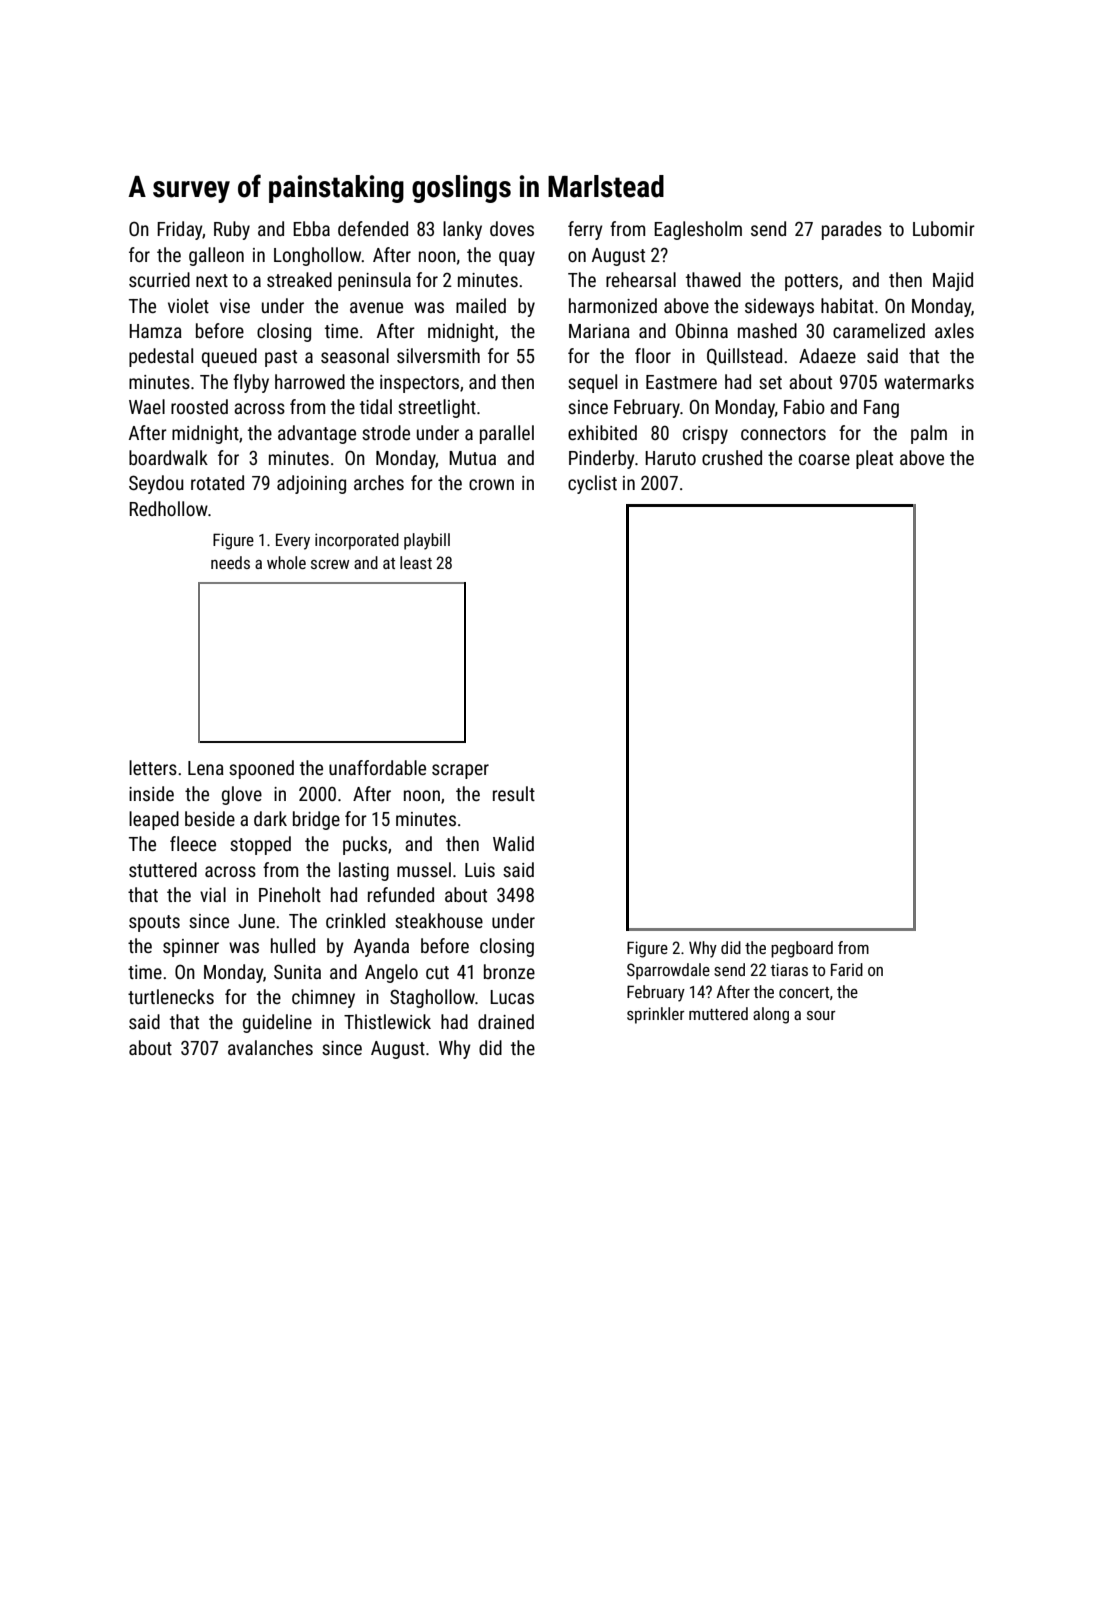 The width and height of the document is (1103, 1598). What do you see at coordinates (613, 305) in the document?
I see `harmonized` at bounding box center [613, 305].
